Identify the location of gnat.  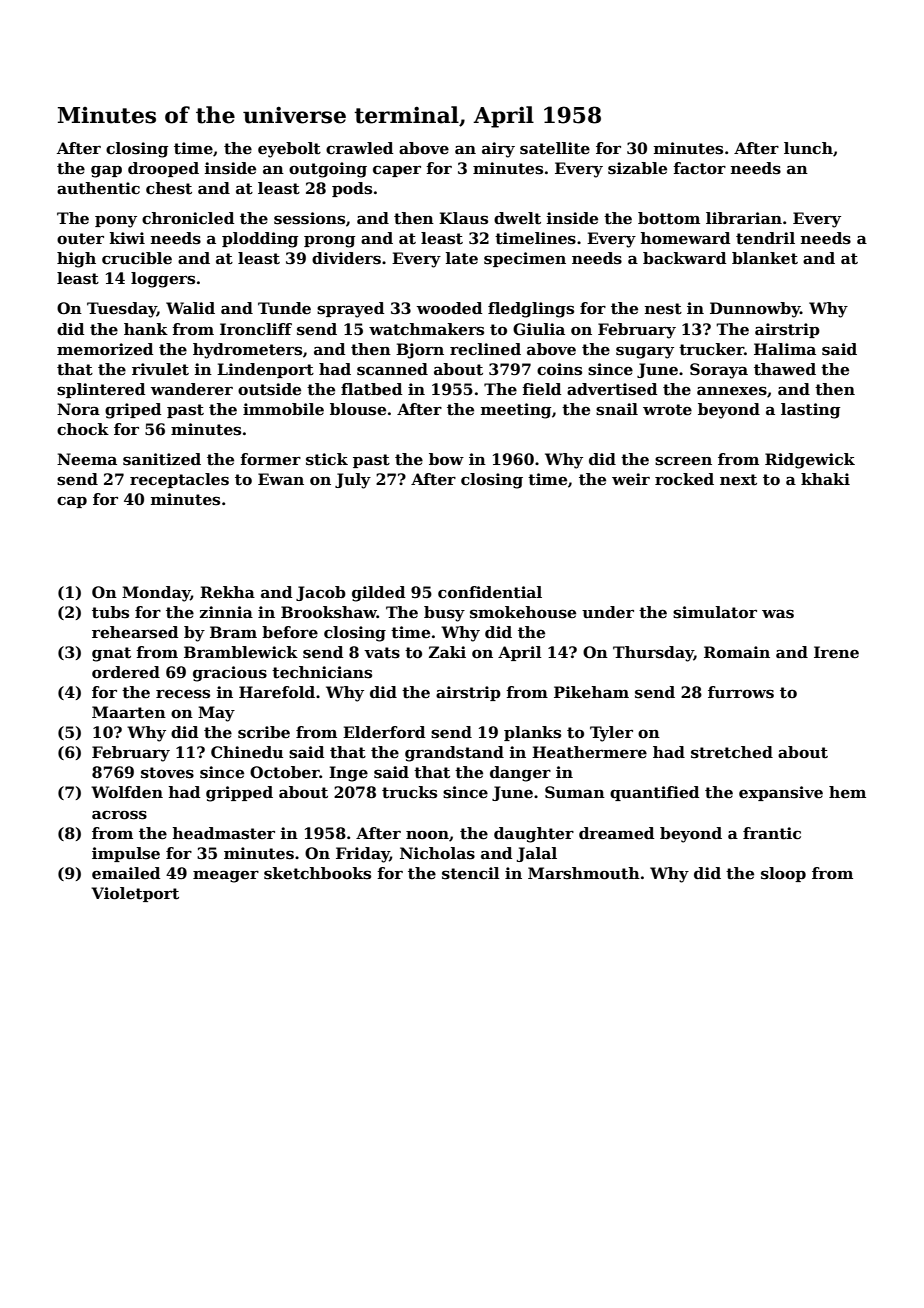
(111, 654).
